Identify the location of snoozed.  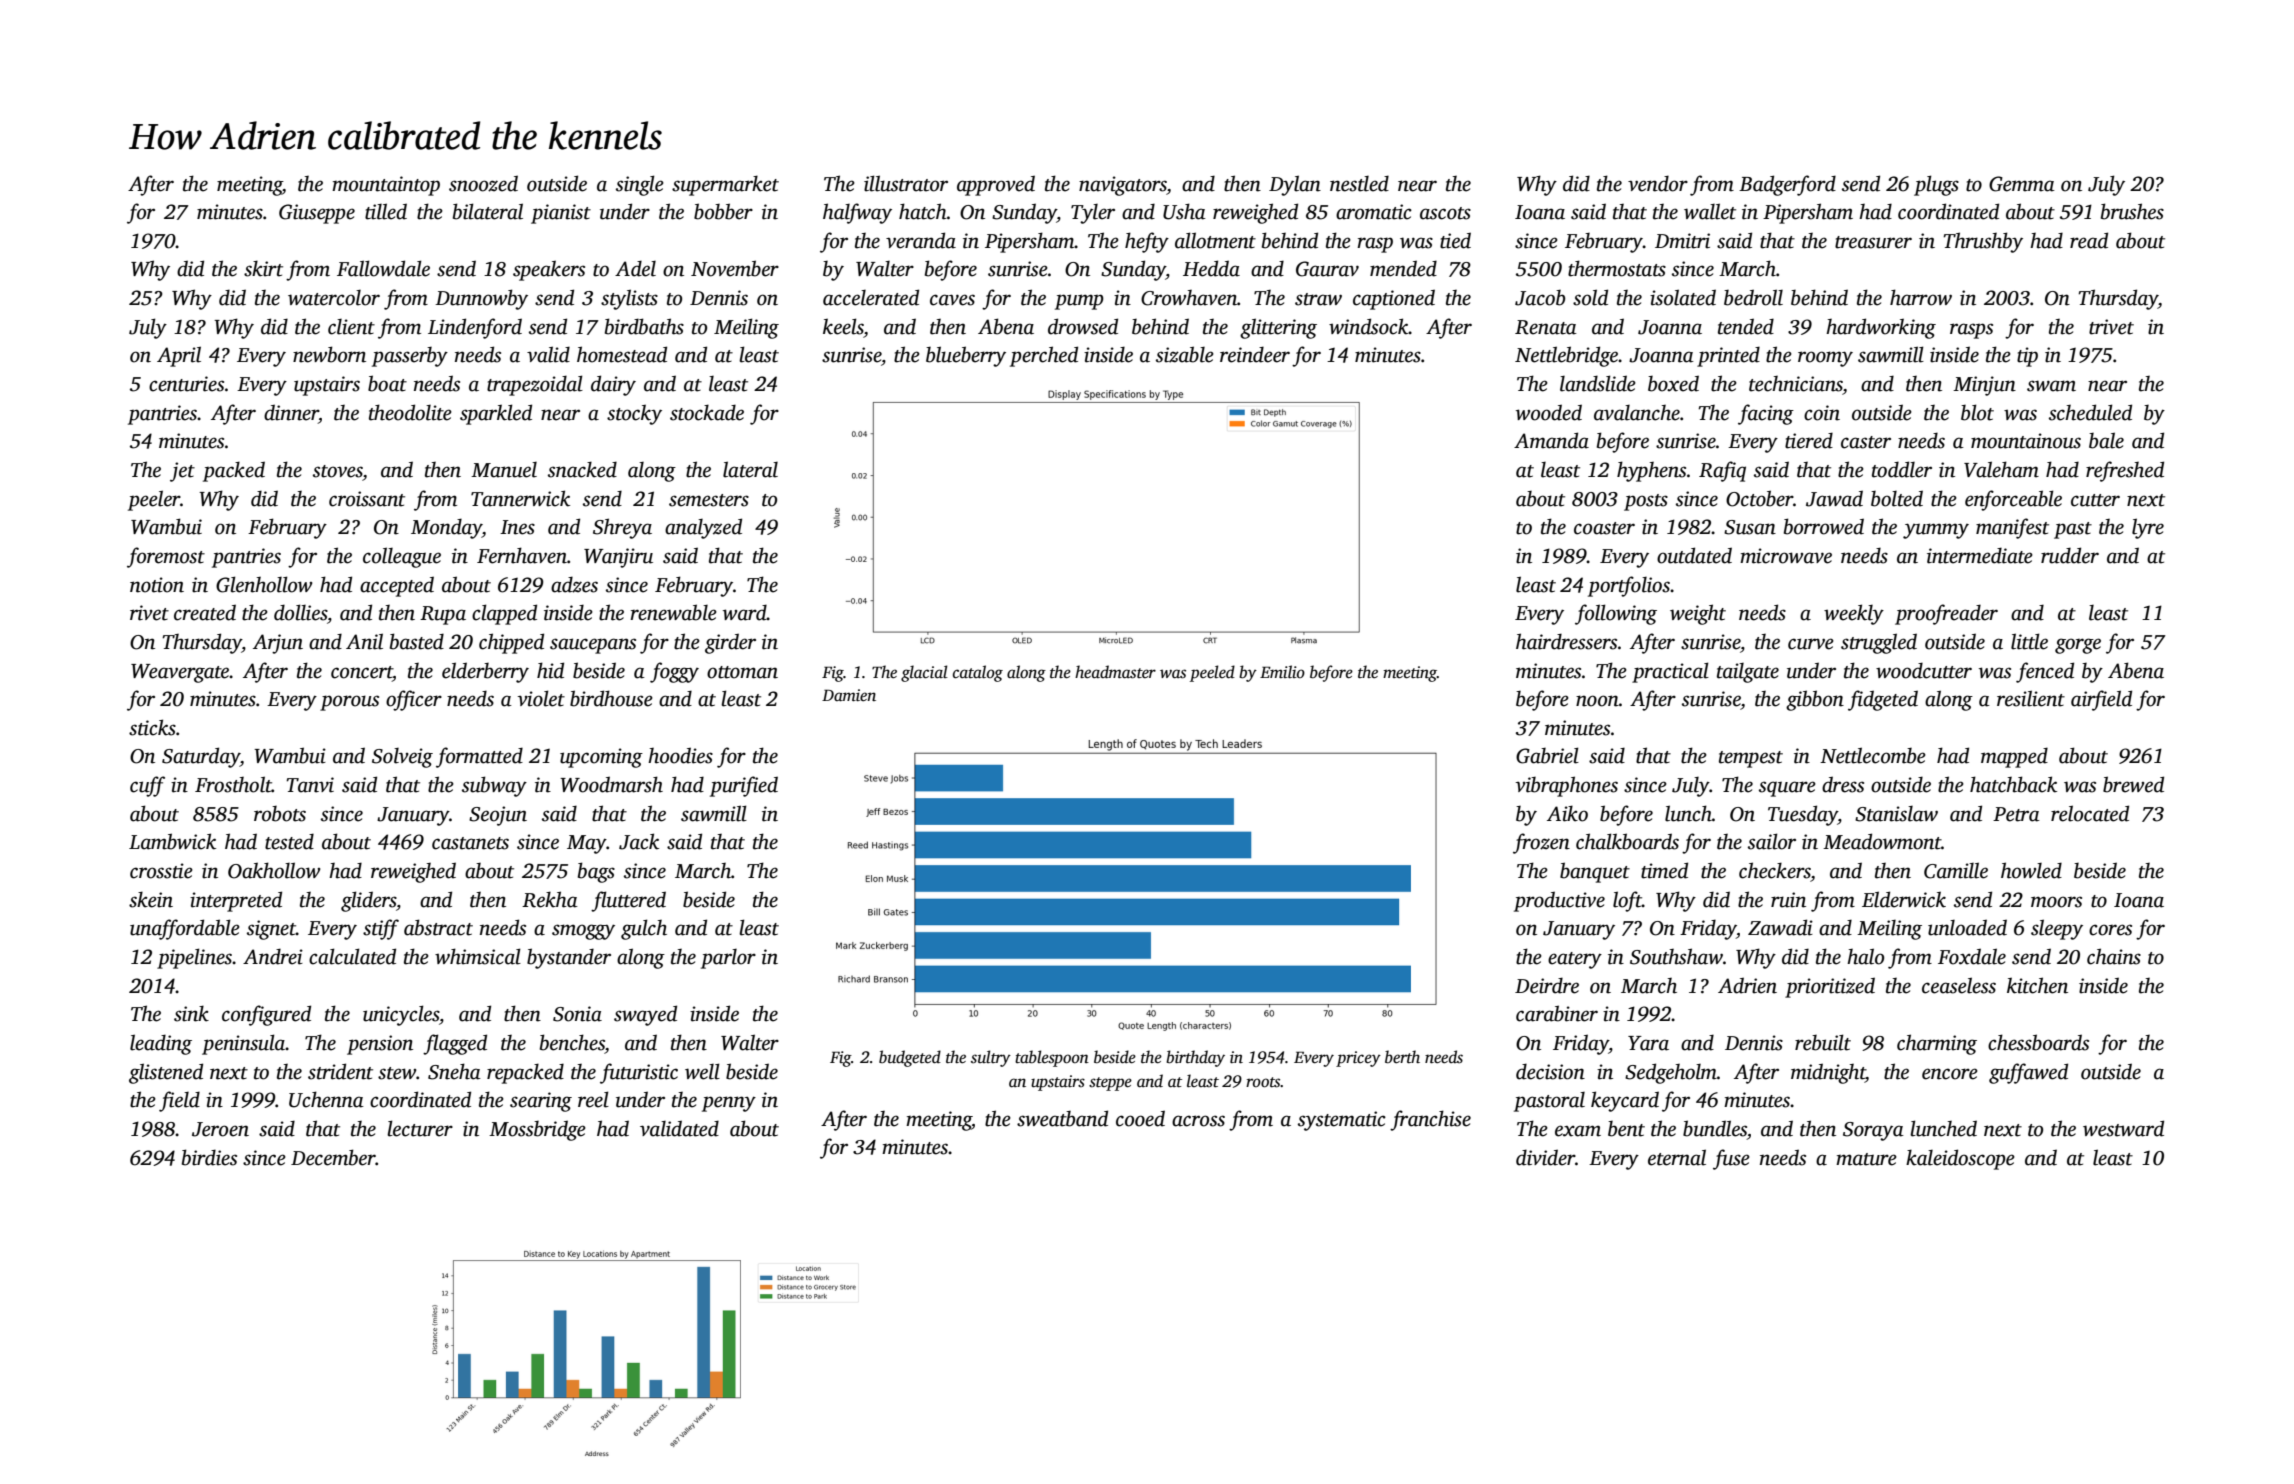
(483, 183).
